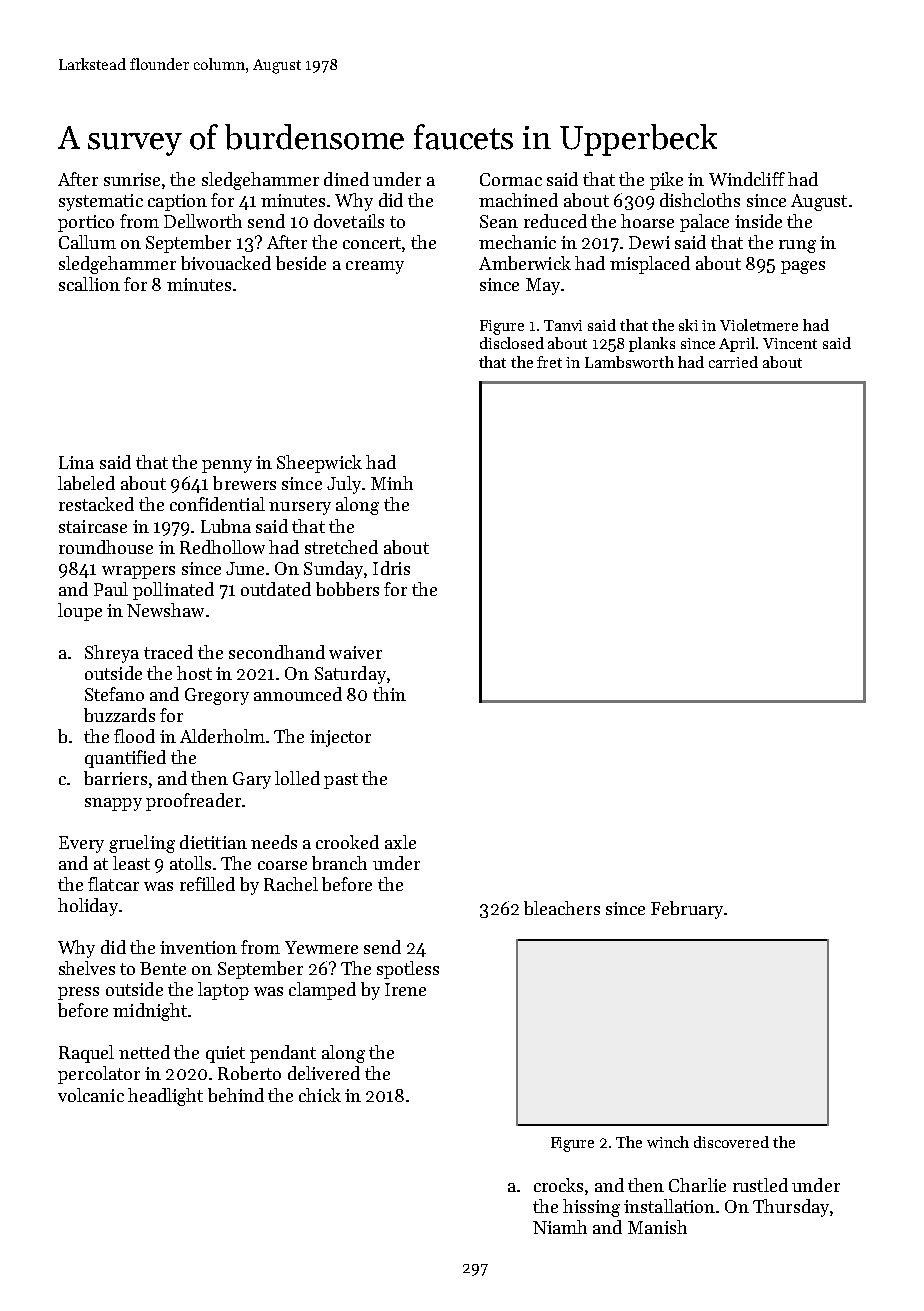 This document has height=1311, width=924. I want to click on bleachers, so click(562, 908).
